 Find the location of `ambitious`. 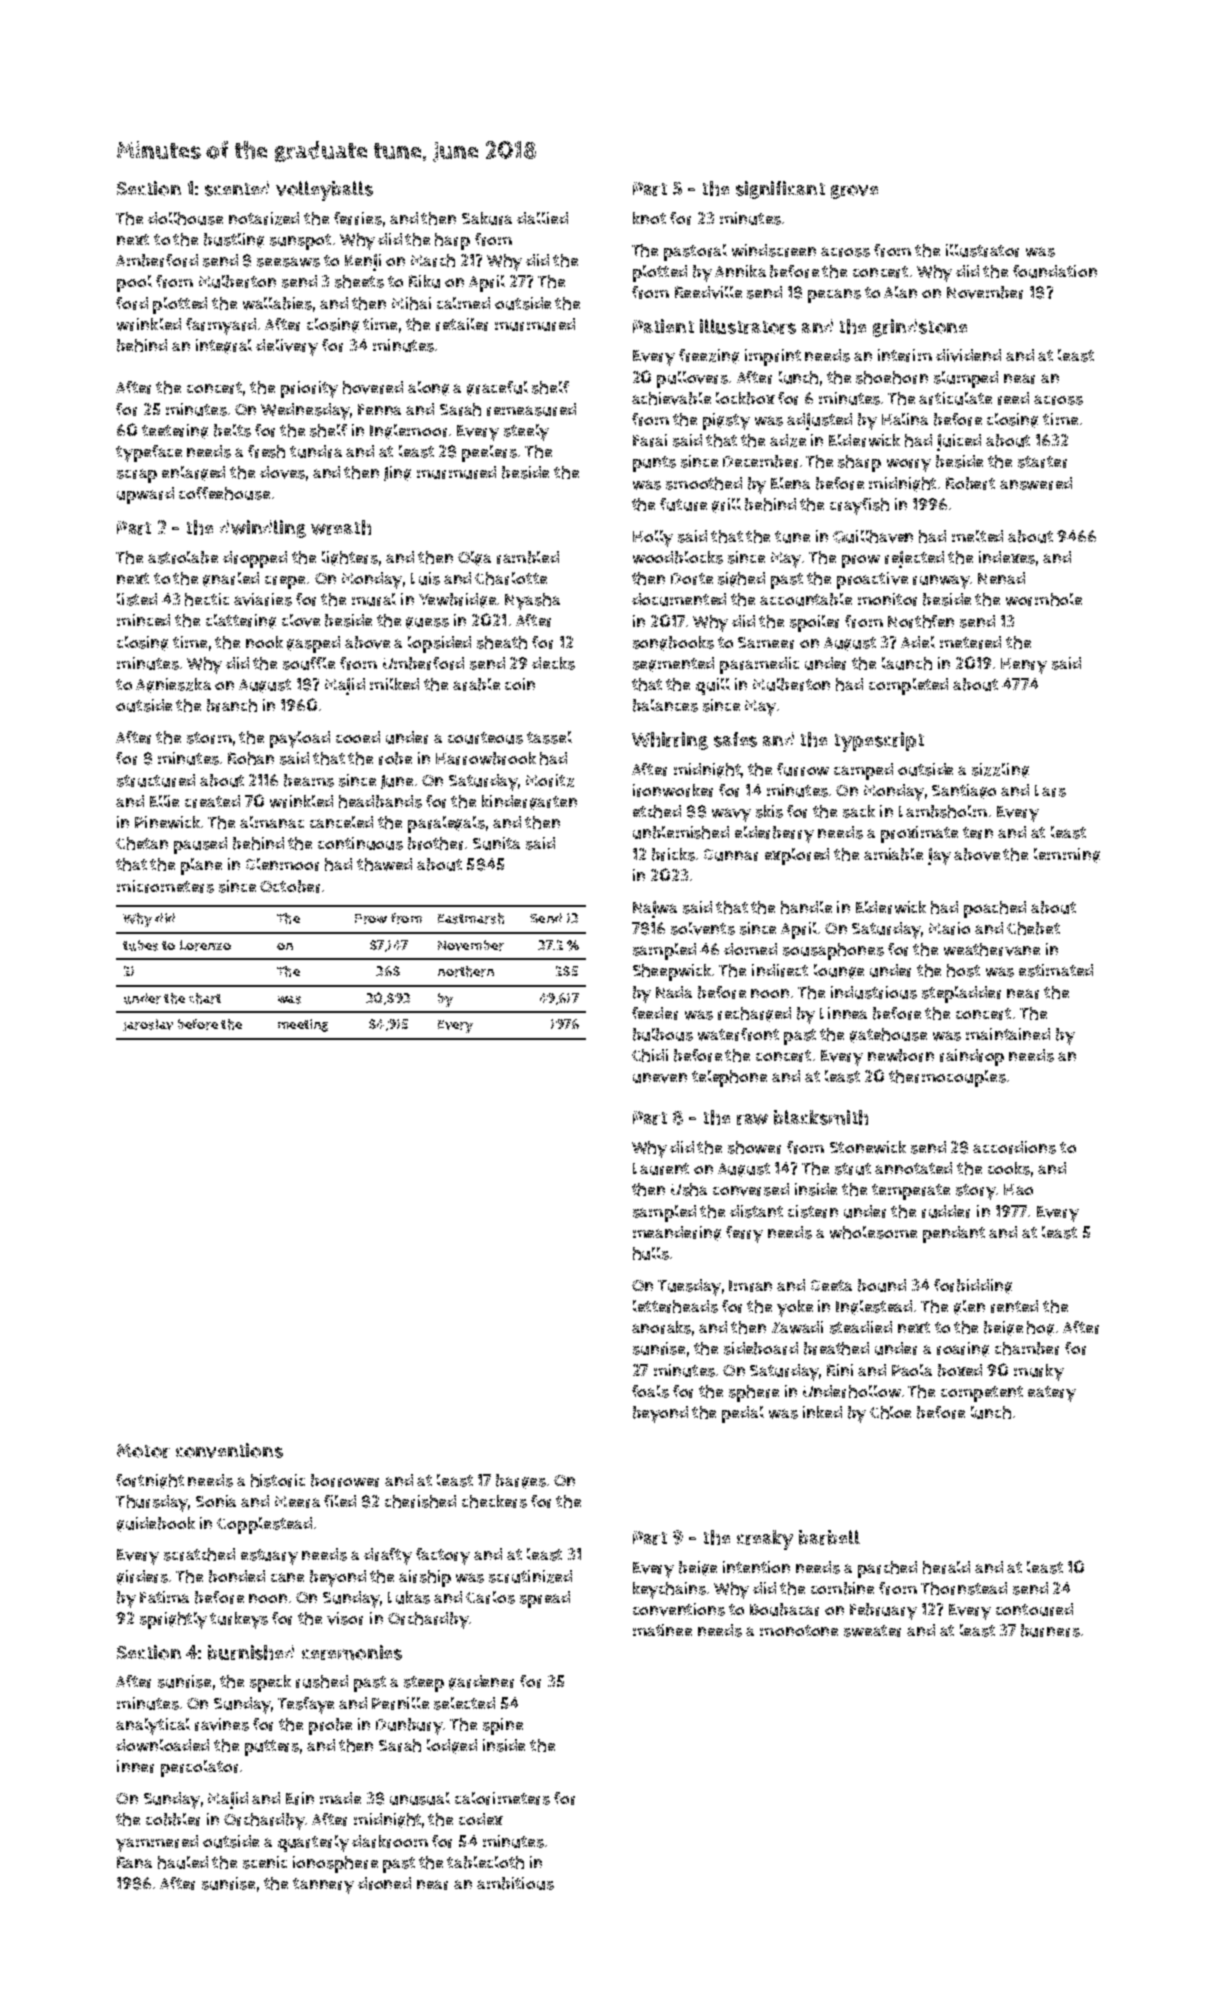

ambitious is located at coordinates (515, 1883).
